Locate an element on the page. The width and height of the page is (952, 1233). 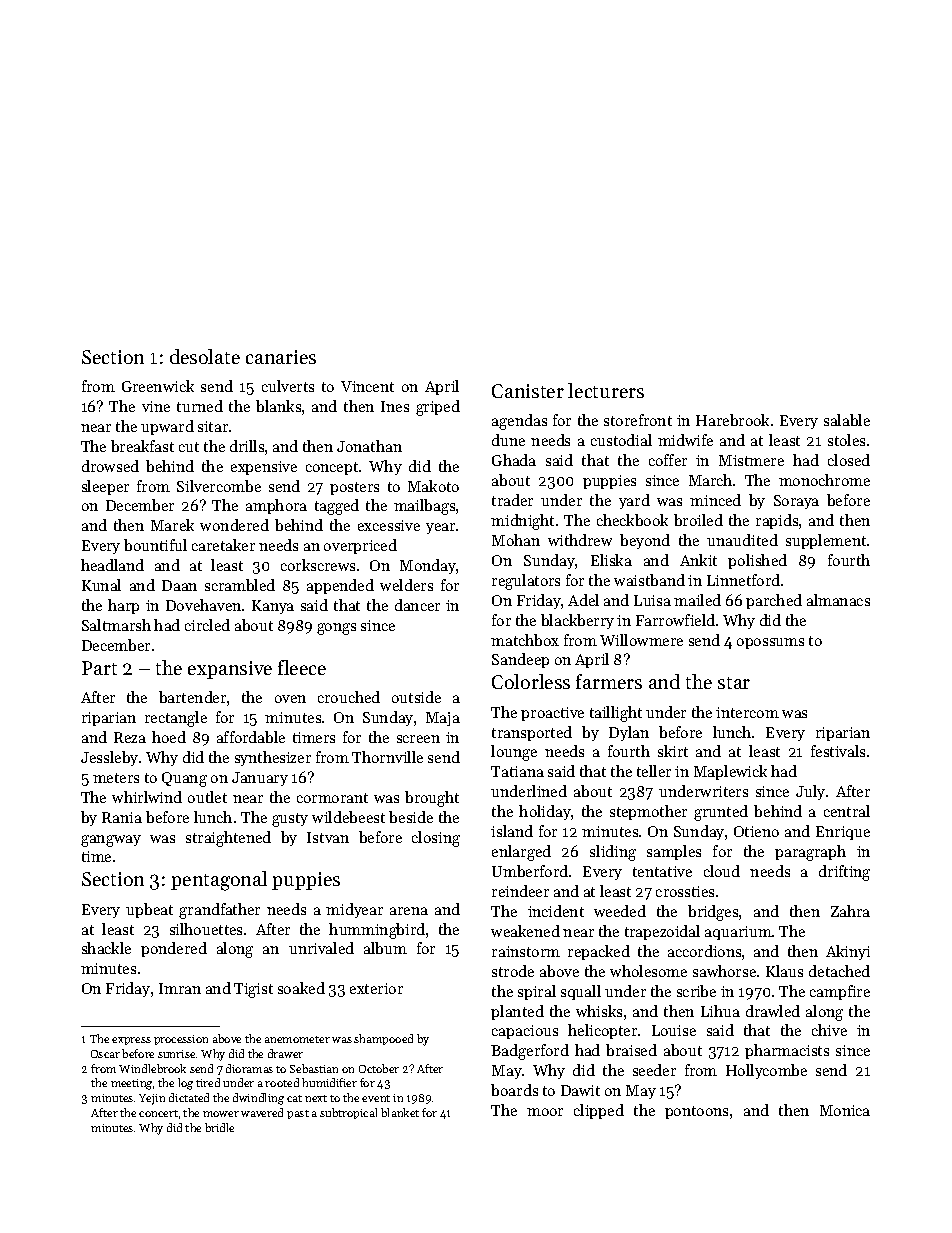
Canister is located at coordinates (528, 391).
